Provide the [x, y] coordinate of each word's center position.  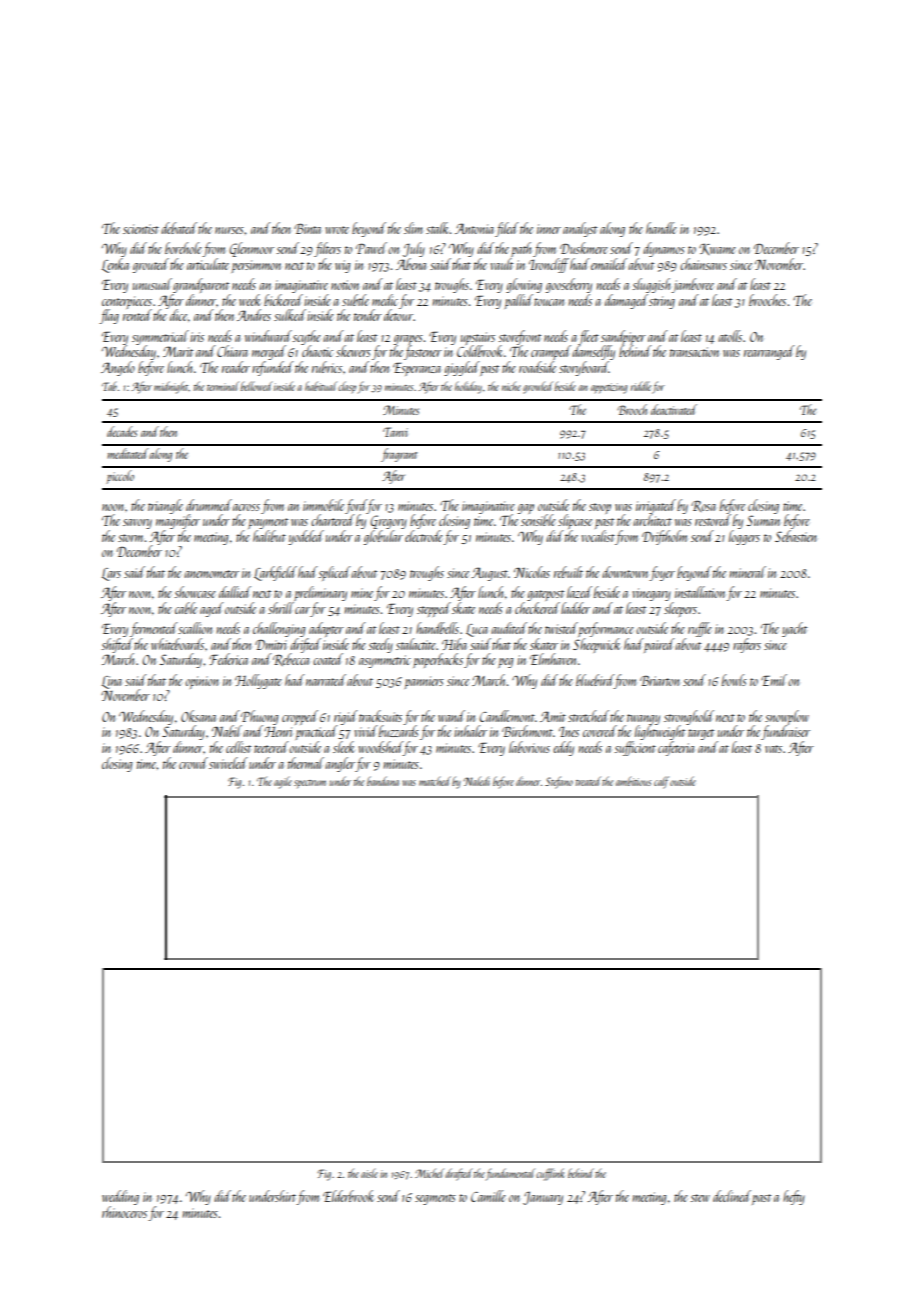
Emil [774, 680]
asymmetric [385, 661]
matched [435, 781]
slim [413, 228]
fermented [154, 629]
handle [661, 228]
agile [283, 782]
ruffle [700, 629]
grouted [151, 265]
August [489, 574]
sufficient [635, 748]
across [246, 507]
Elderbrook [348, 1196]
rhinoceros [124, 1212]
